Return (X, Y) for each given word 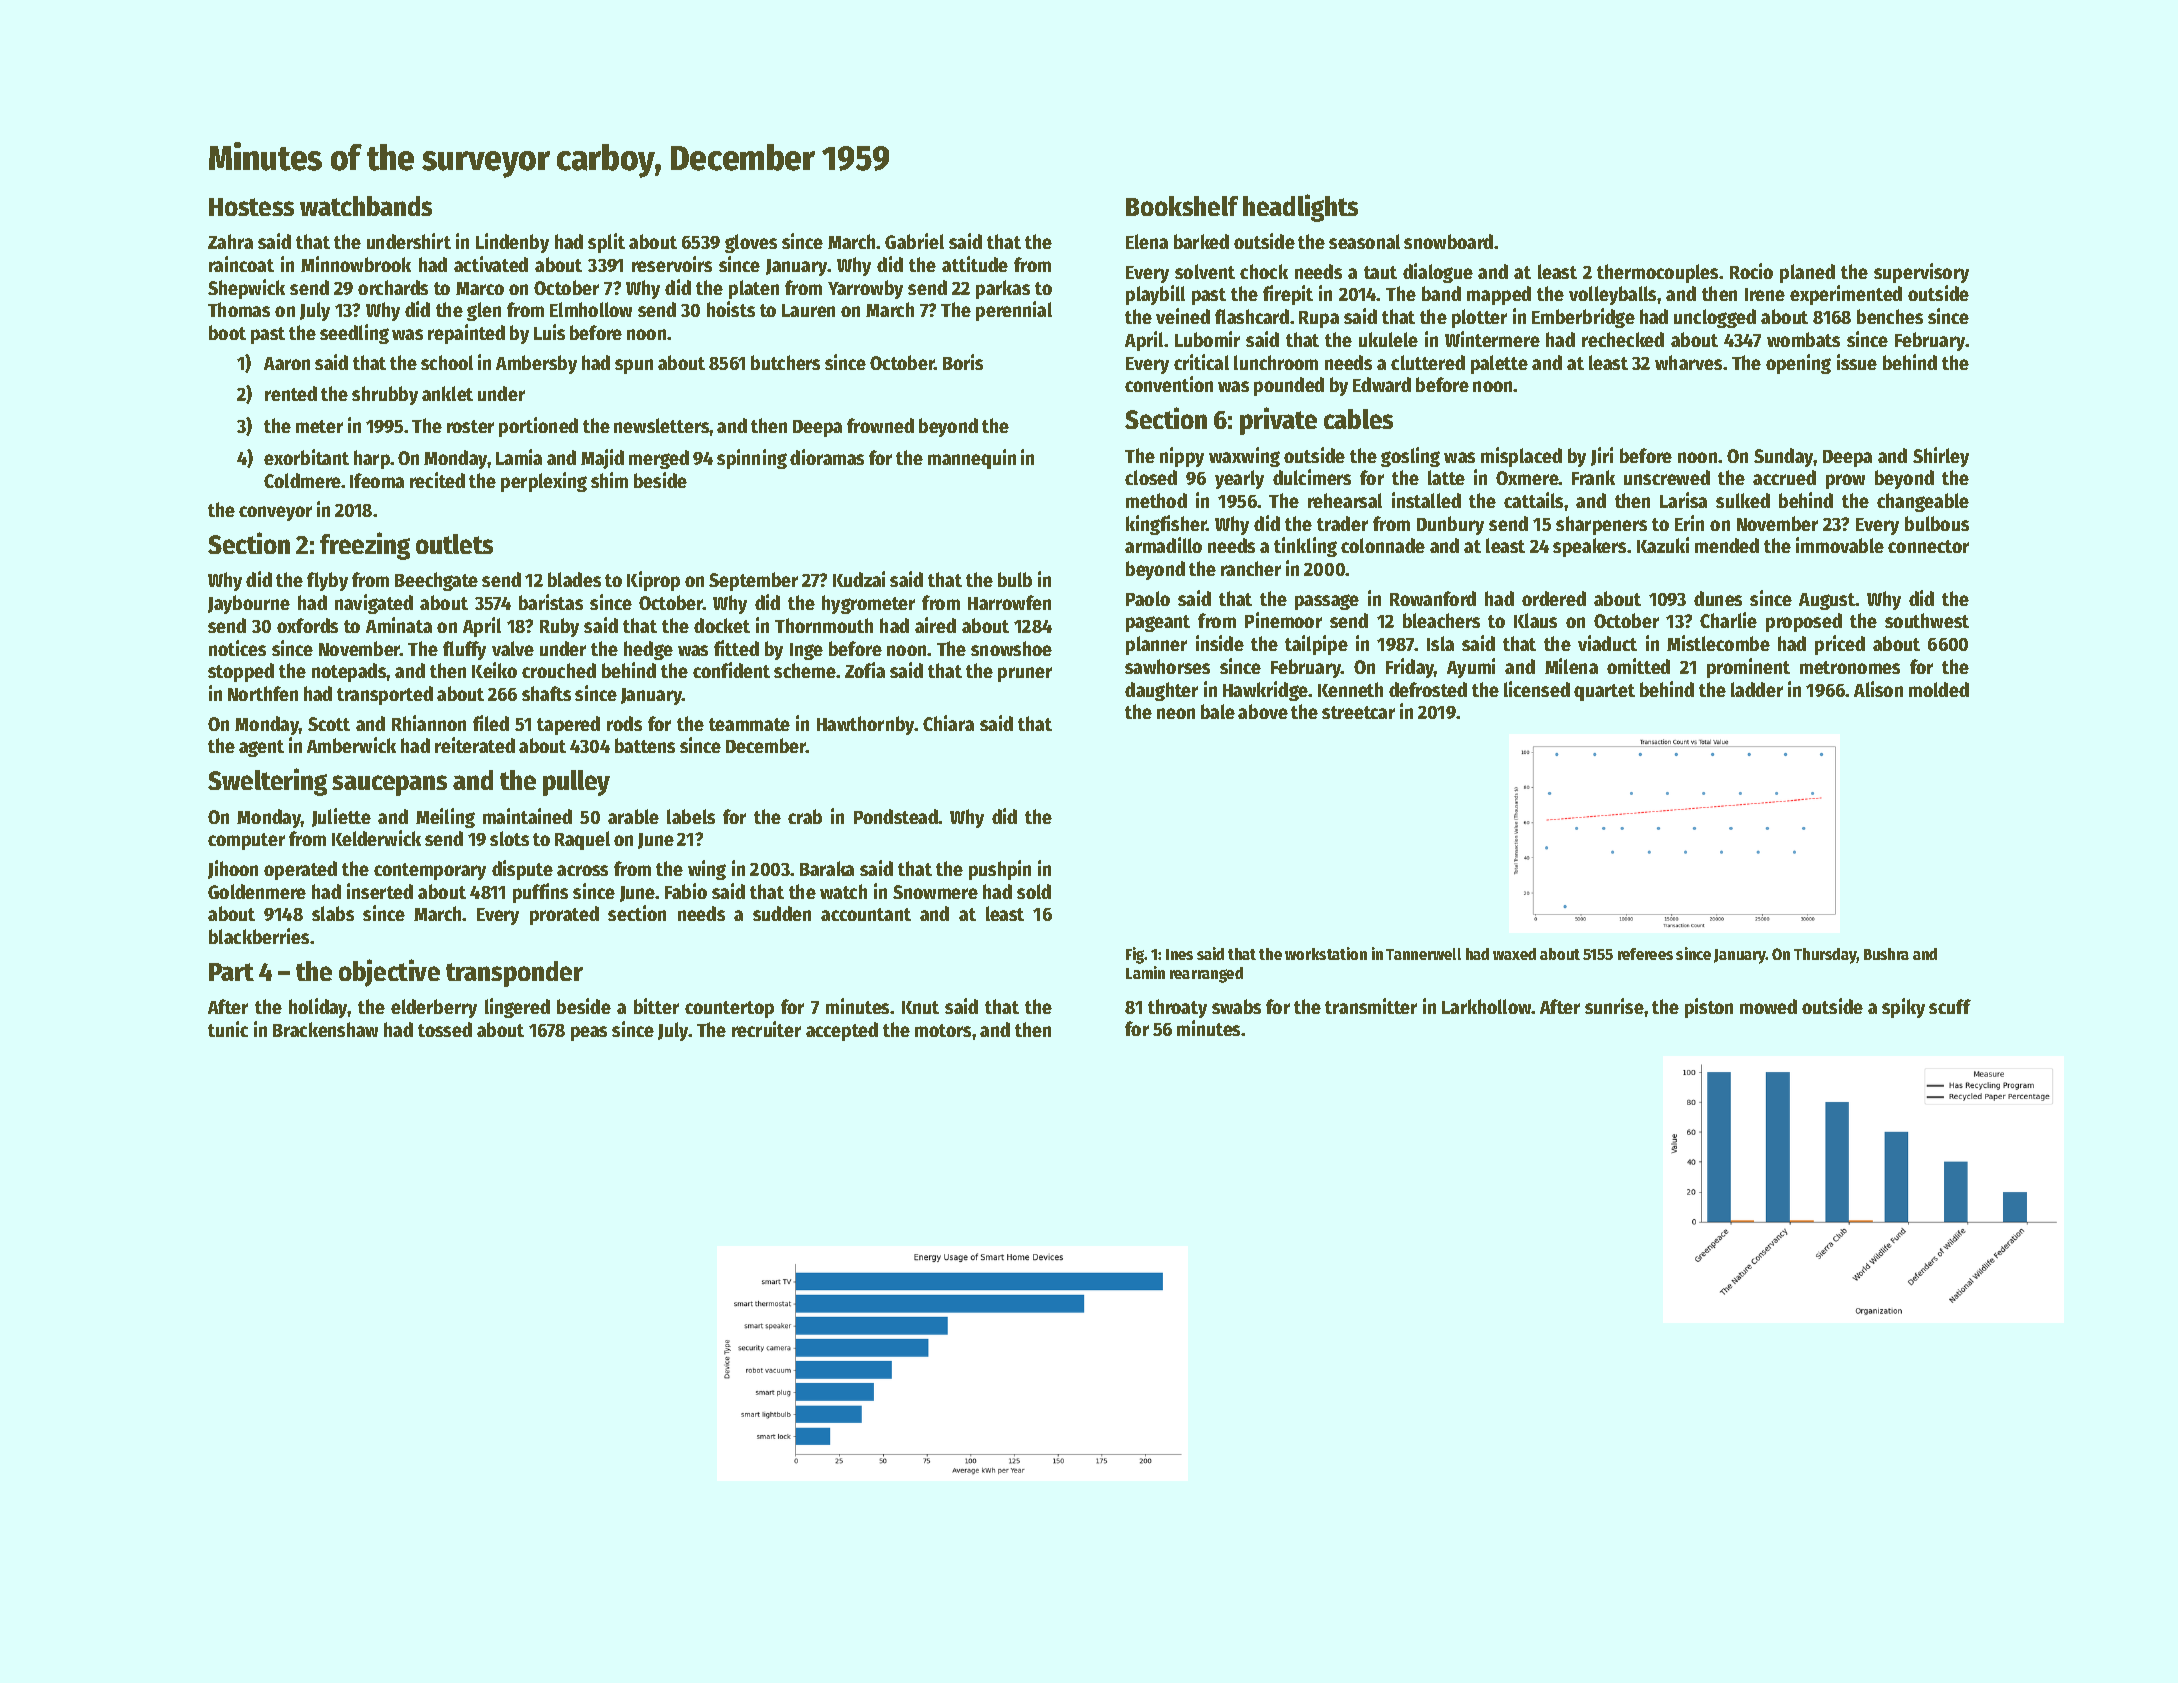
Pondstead (896, 816)
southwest (1927, 620)
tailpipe (1316, 645)
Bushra (1886, 954)
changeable (1923, 502)
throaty (1177, 1008)
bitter (656, 1006)
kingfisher (1166, 525)
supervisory (1921, 273)
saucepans (389, 785)
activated (491, 264)
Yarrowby (865, 289)
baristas (551, 602)
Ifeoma (377, 480)
